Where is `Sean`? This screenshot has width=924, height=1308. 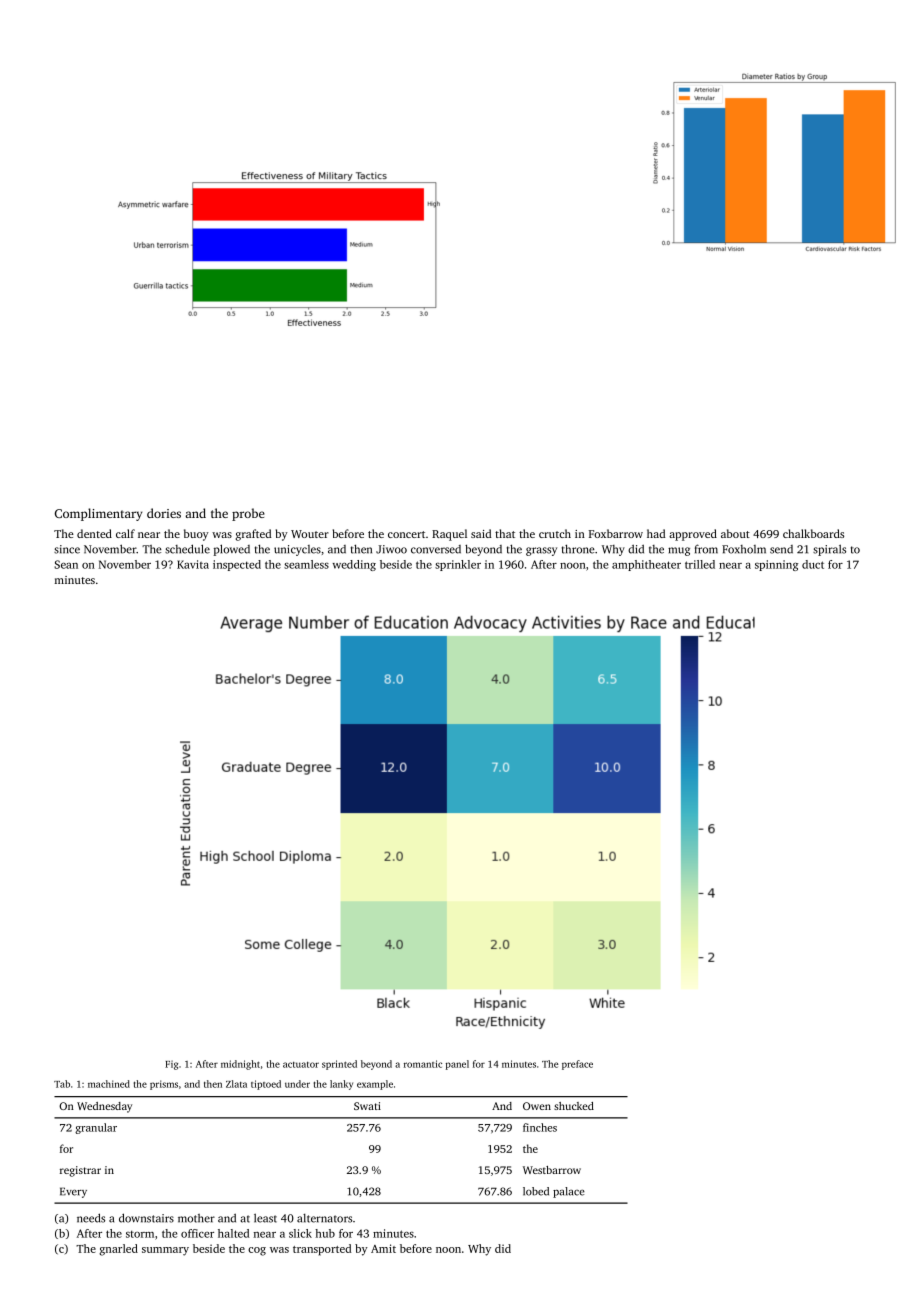
Sean is located at coordinates (66, 564).
